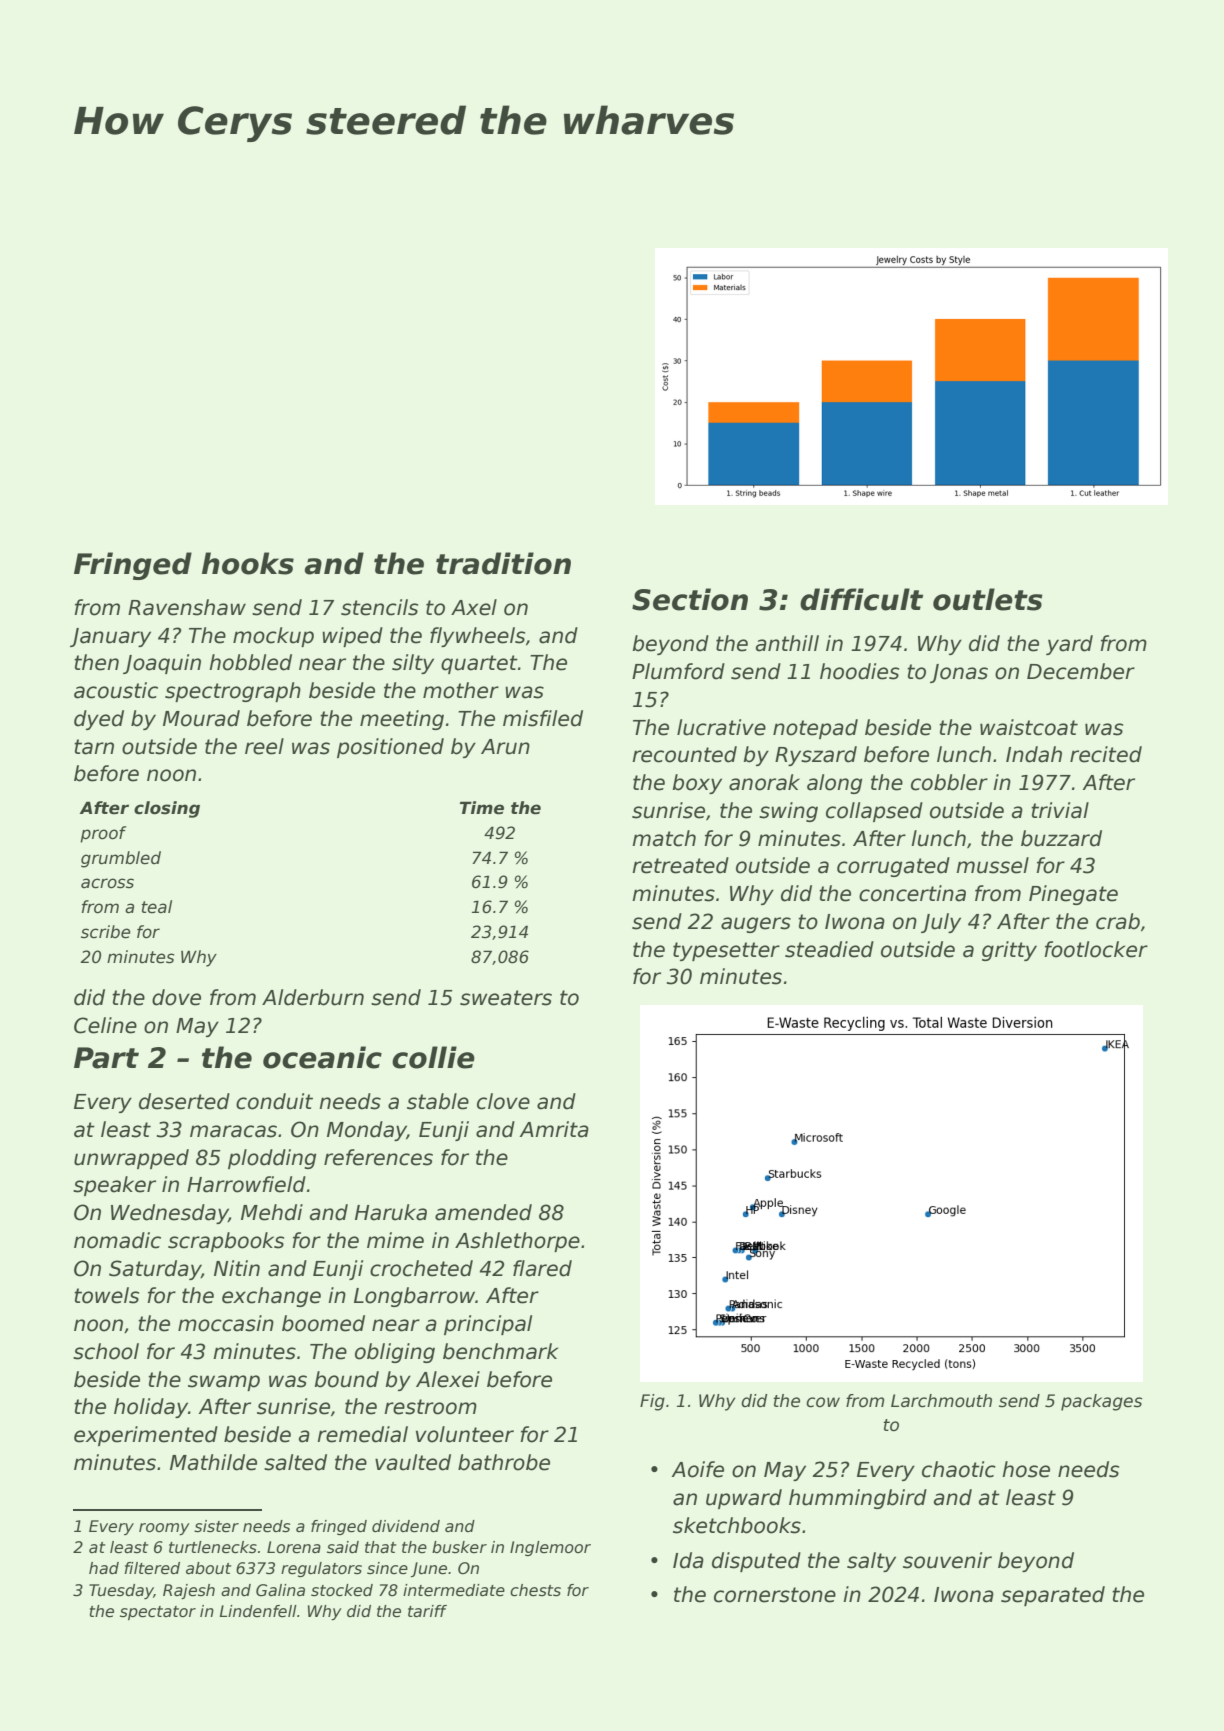 The width and height of the screenshot is (1224, 1731). I want to click on gritty, so click(1009, 951).
